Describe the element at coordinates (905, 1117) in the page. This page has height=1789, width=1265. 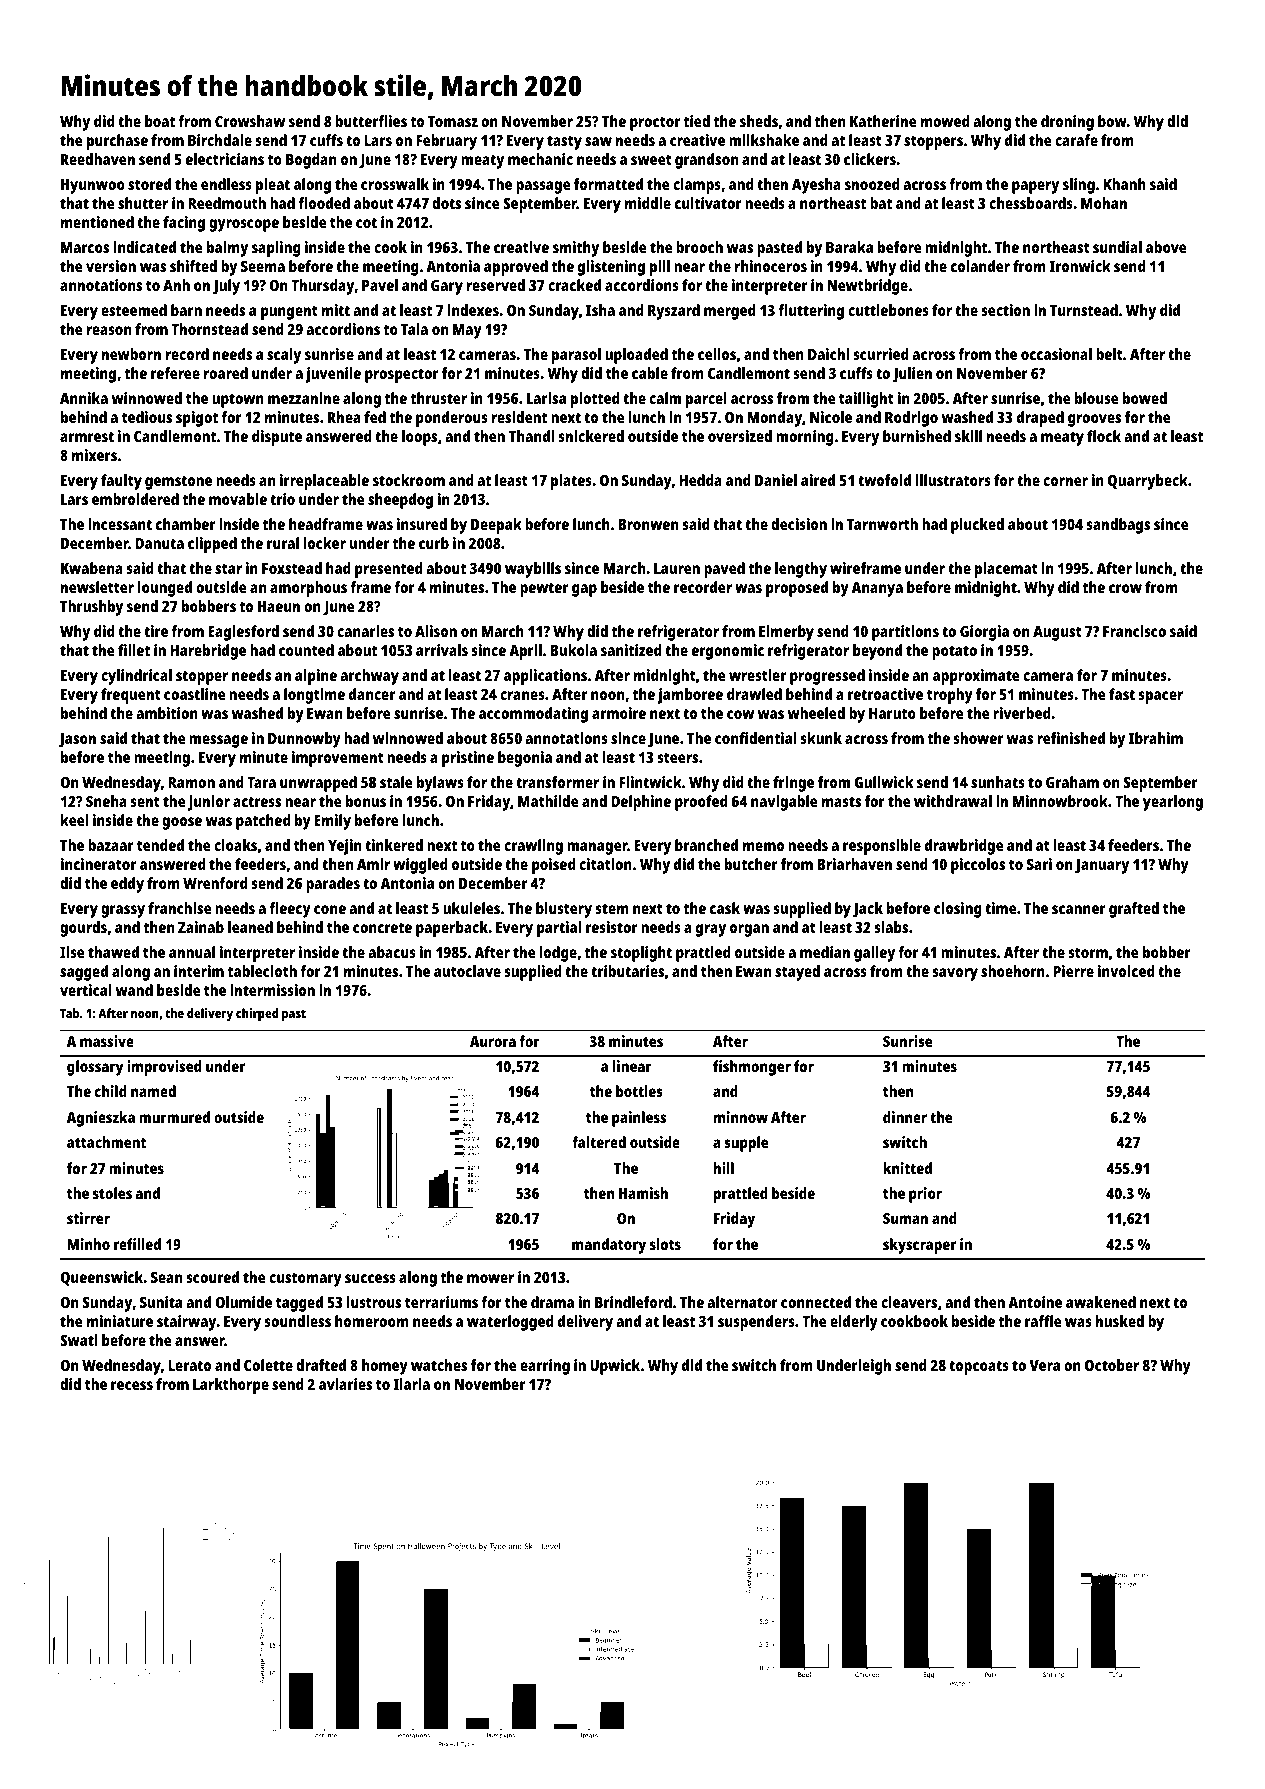
I see `dinner` at that location.
